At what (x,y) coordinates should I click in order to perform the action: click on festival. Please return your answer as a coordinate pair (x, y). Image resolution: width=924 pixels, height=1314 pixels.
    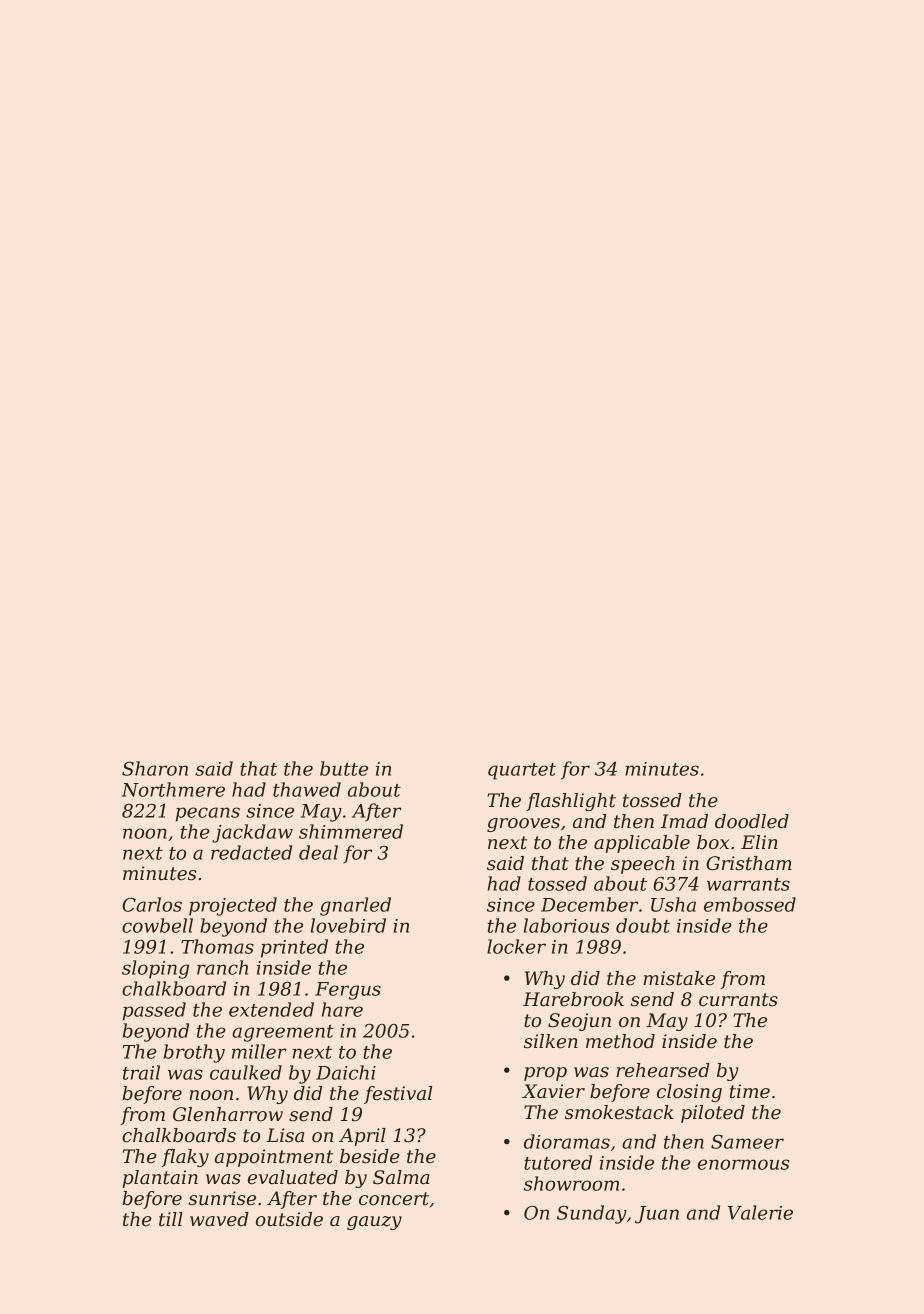
    Looking at the image, I should click on (398, 1095).
